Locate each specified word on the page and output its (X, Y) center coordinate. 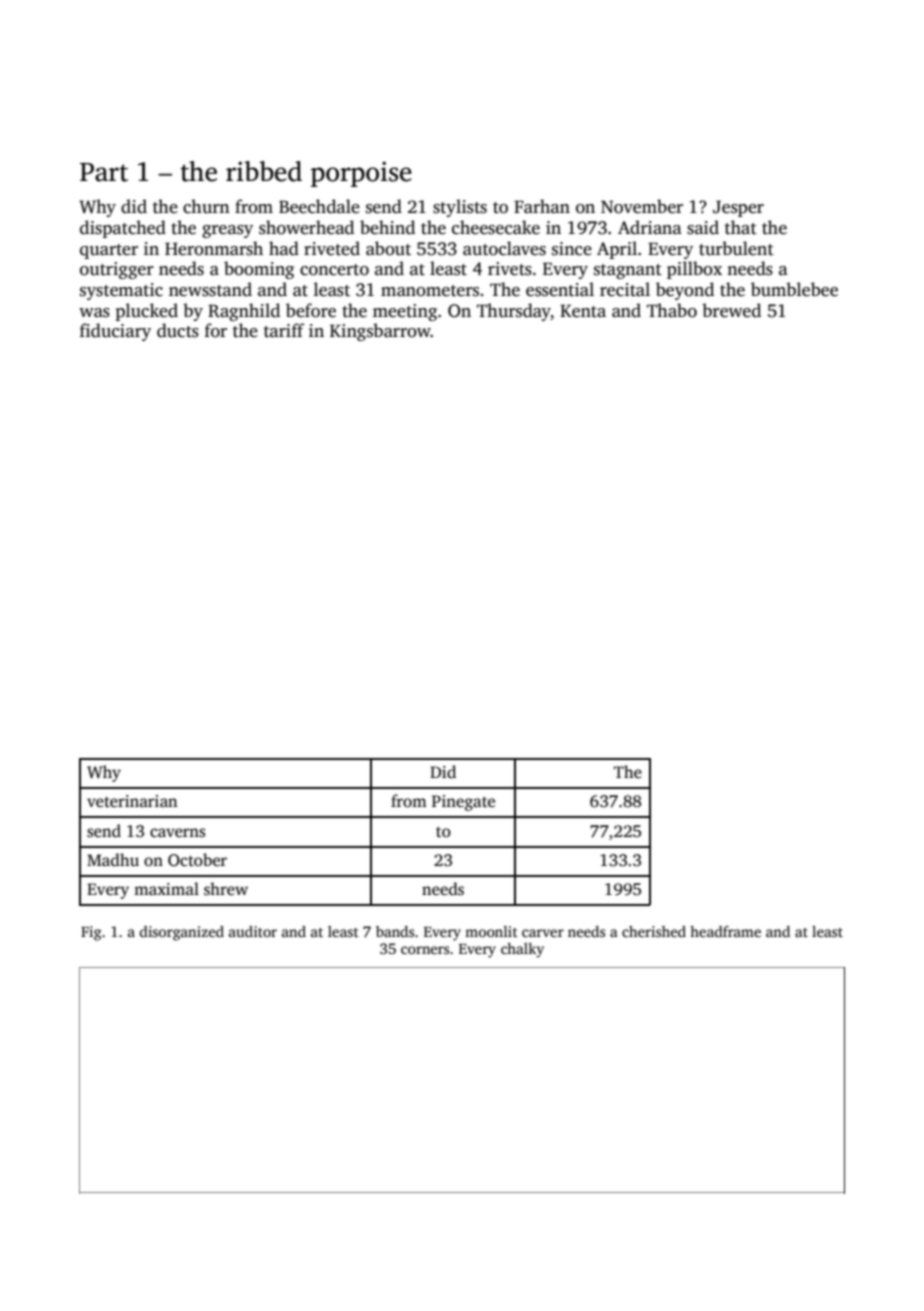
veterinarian (132, 801)
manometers (430, 291)
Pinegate (463, 803)
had (284, 248)
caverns (177, 833)
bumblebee (794, 289)
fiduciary (115, 332)
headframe (725, 931)
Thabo (672, 310)
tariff (284, 330)
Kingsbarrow (380, 332)
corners (425, 950)
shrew (226, 889)
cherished (654, 931)
